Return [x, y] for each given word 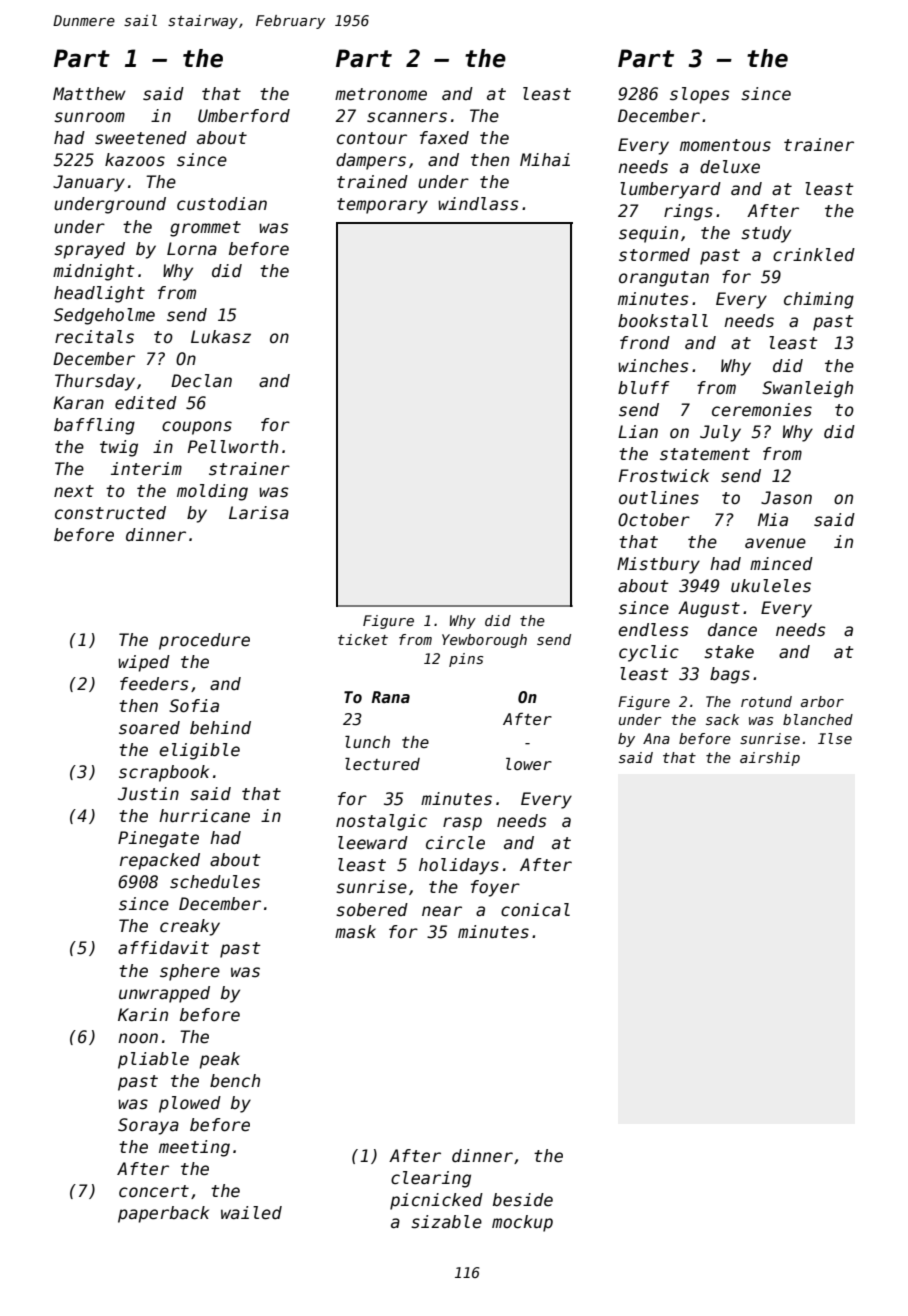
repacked [160, 861]
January [89, 183]
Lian [638, 431]
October [654, 520]
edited [146, 403]
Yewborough [484, 641]
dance [732, 630]
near [442, 911]
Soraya [148, 1126]
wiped [144, 663]
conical [535, 910]
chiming [819, 300]
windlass [478, 204]
